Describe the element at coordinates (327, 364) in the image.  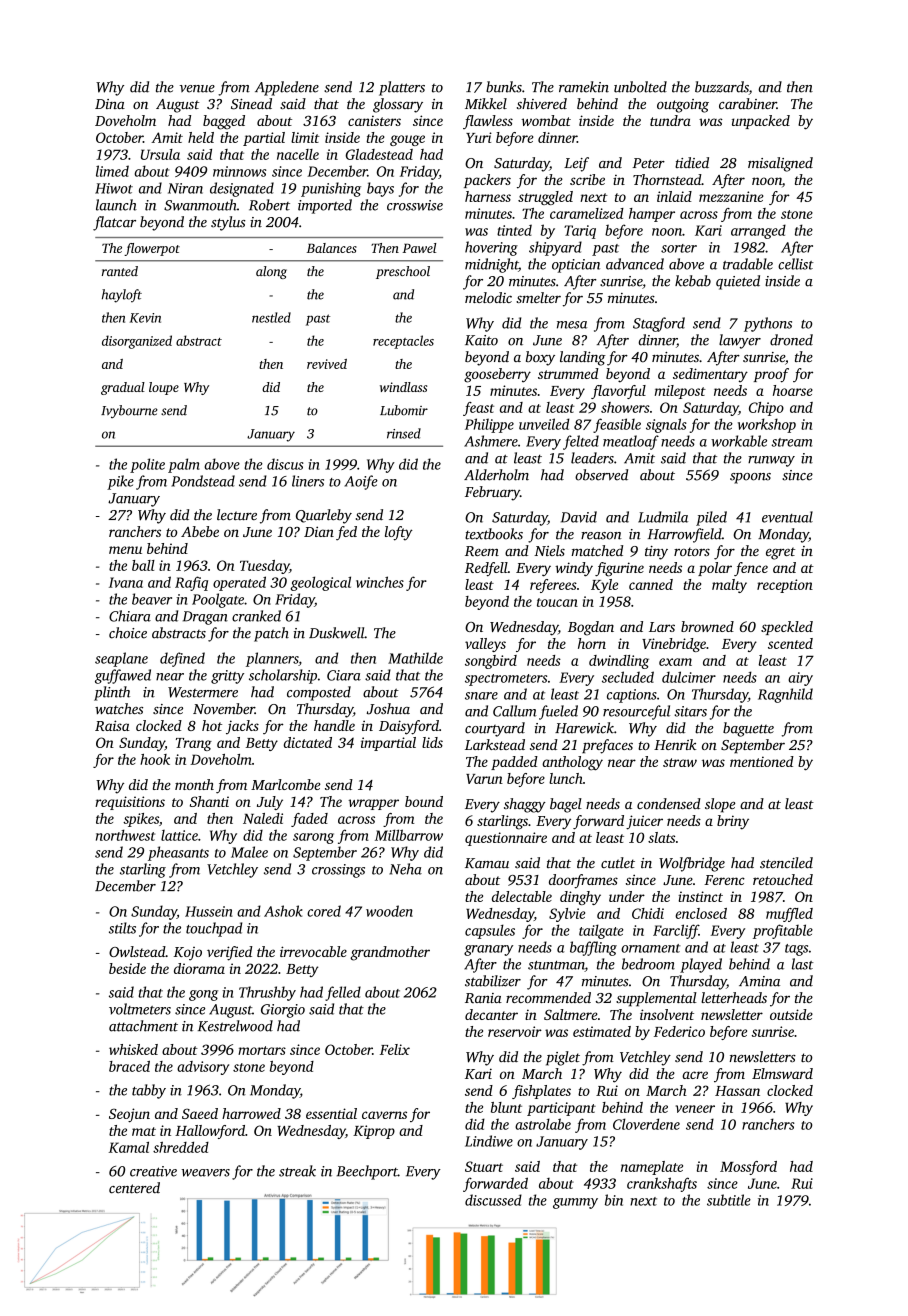
I see `revived` at that location.
